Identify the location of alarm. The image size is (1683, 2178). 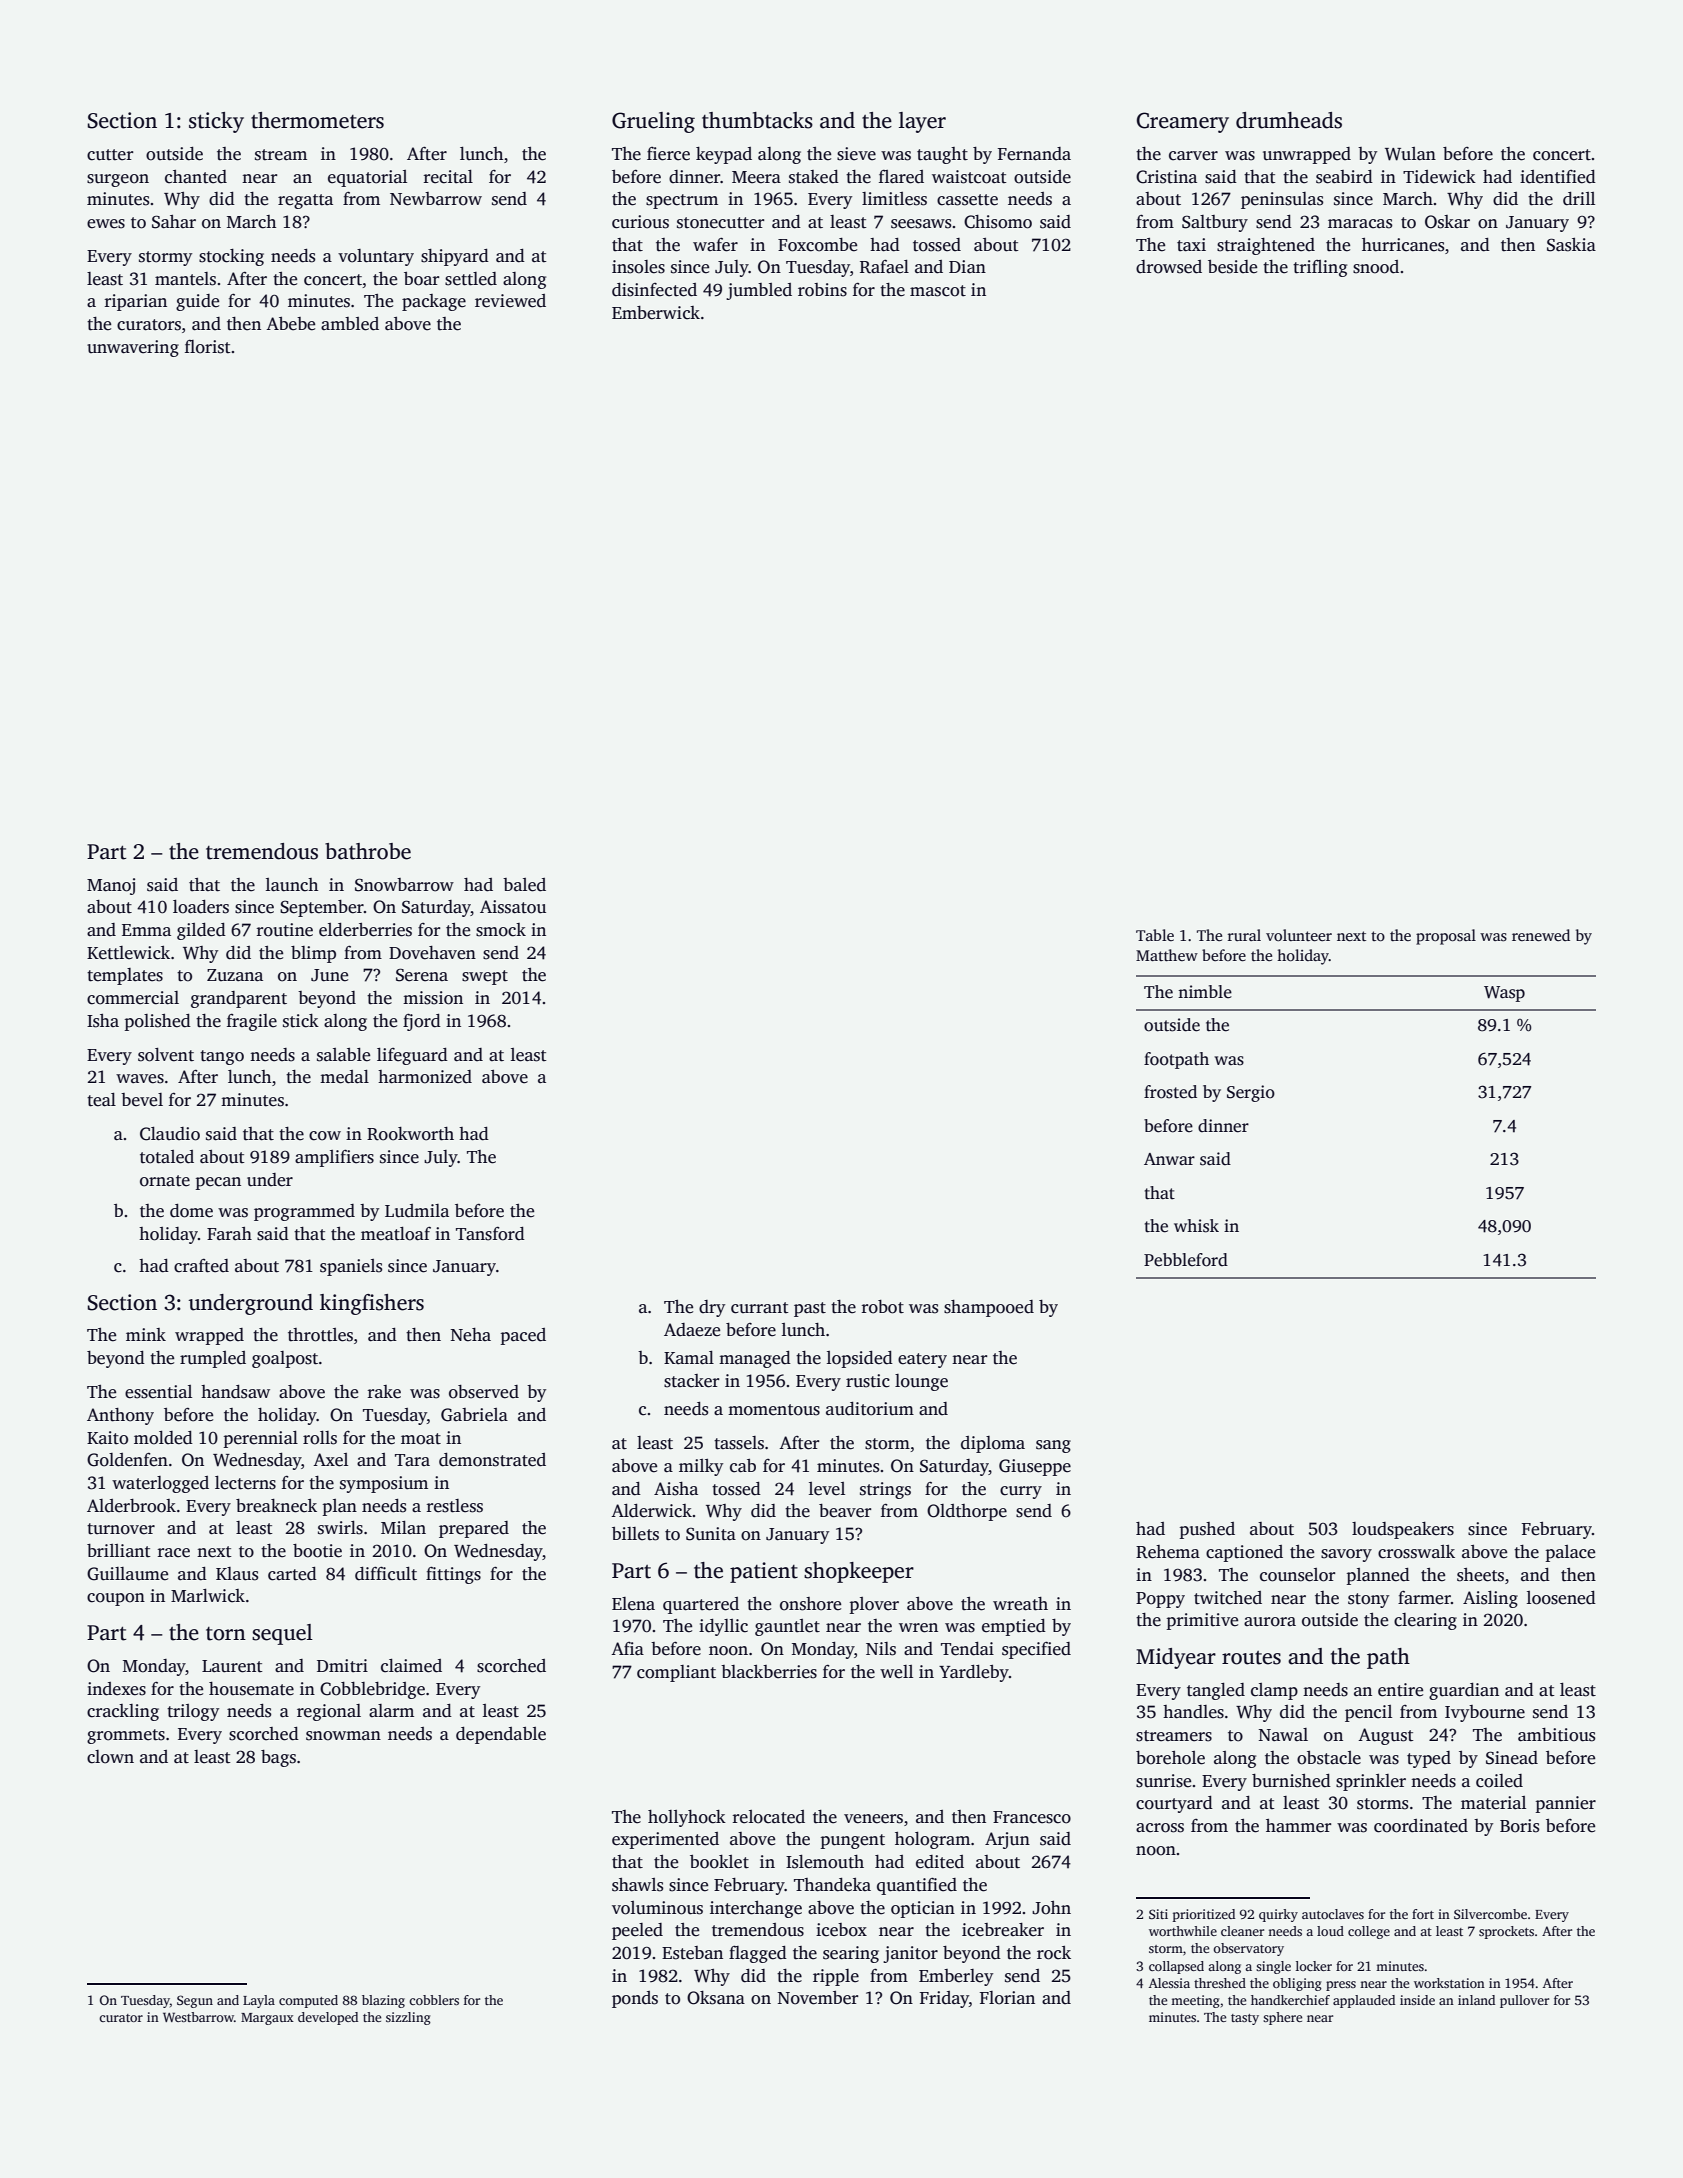
(391, 1710).
